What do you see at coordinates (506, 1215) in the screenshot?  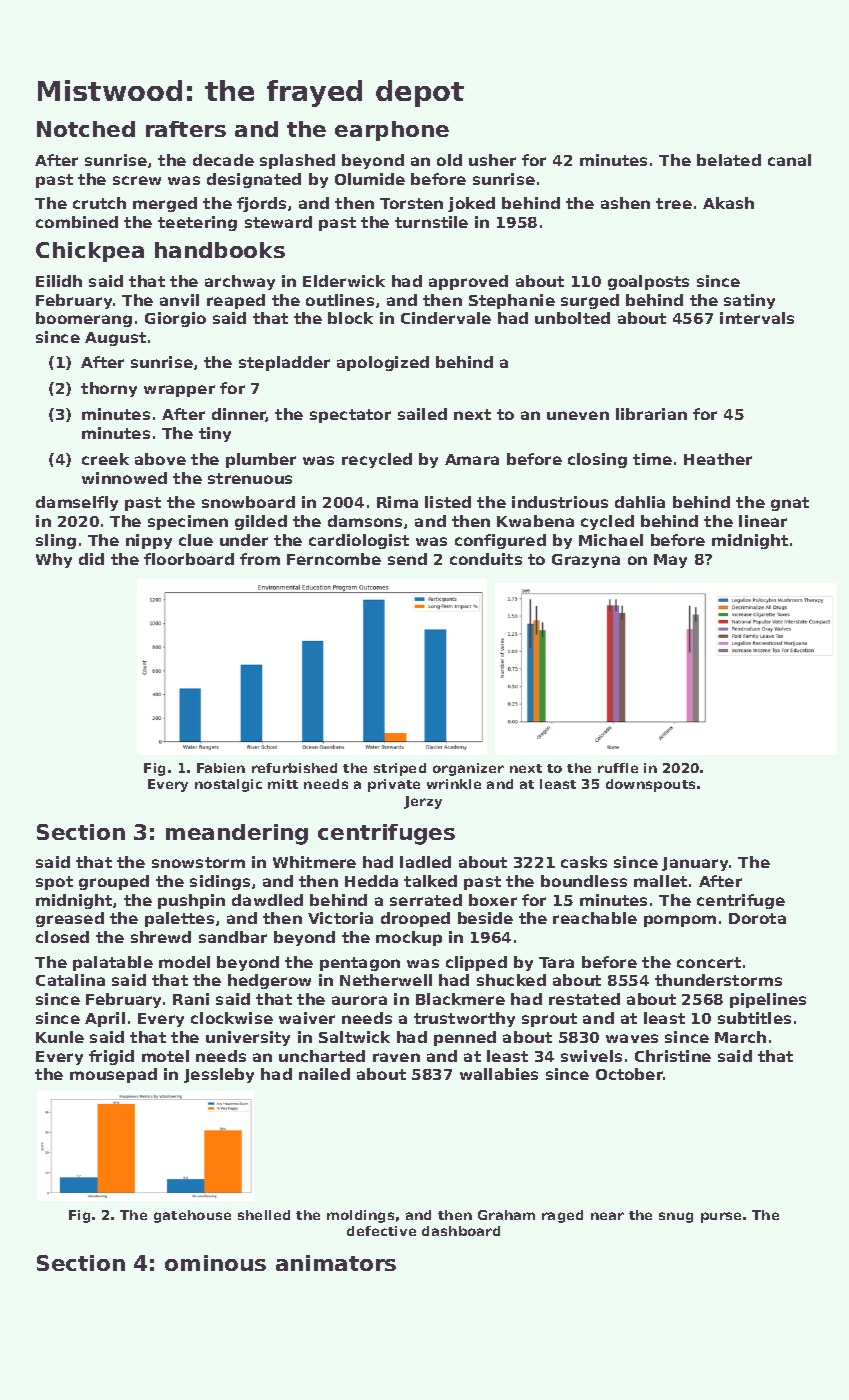 I see `Graham` at bounding box center [506, 1215].
